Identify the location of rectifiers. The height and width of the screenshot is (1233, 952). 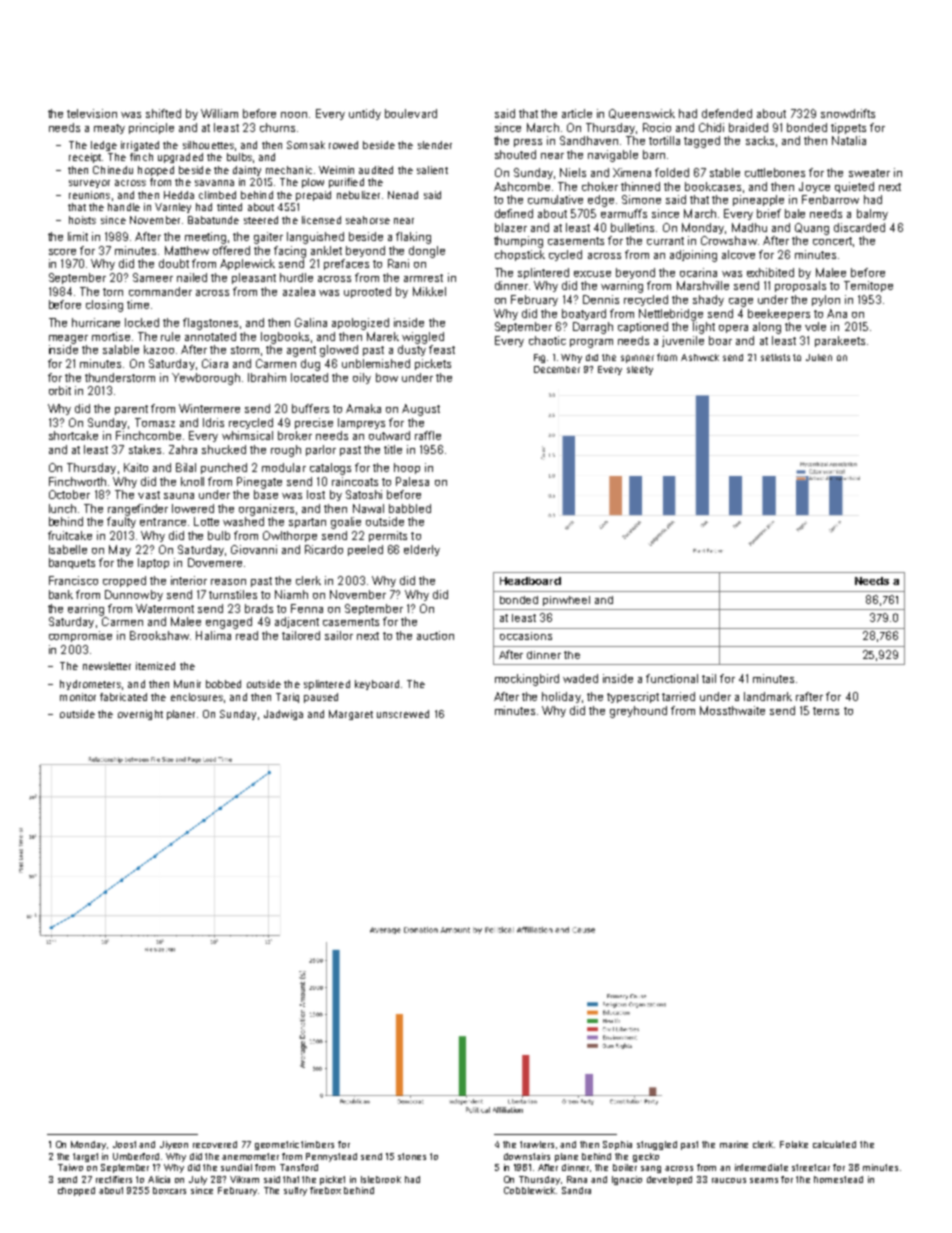
(114, 1179).
